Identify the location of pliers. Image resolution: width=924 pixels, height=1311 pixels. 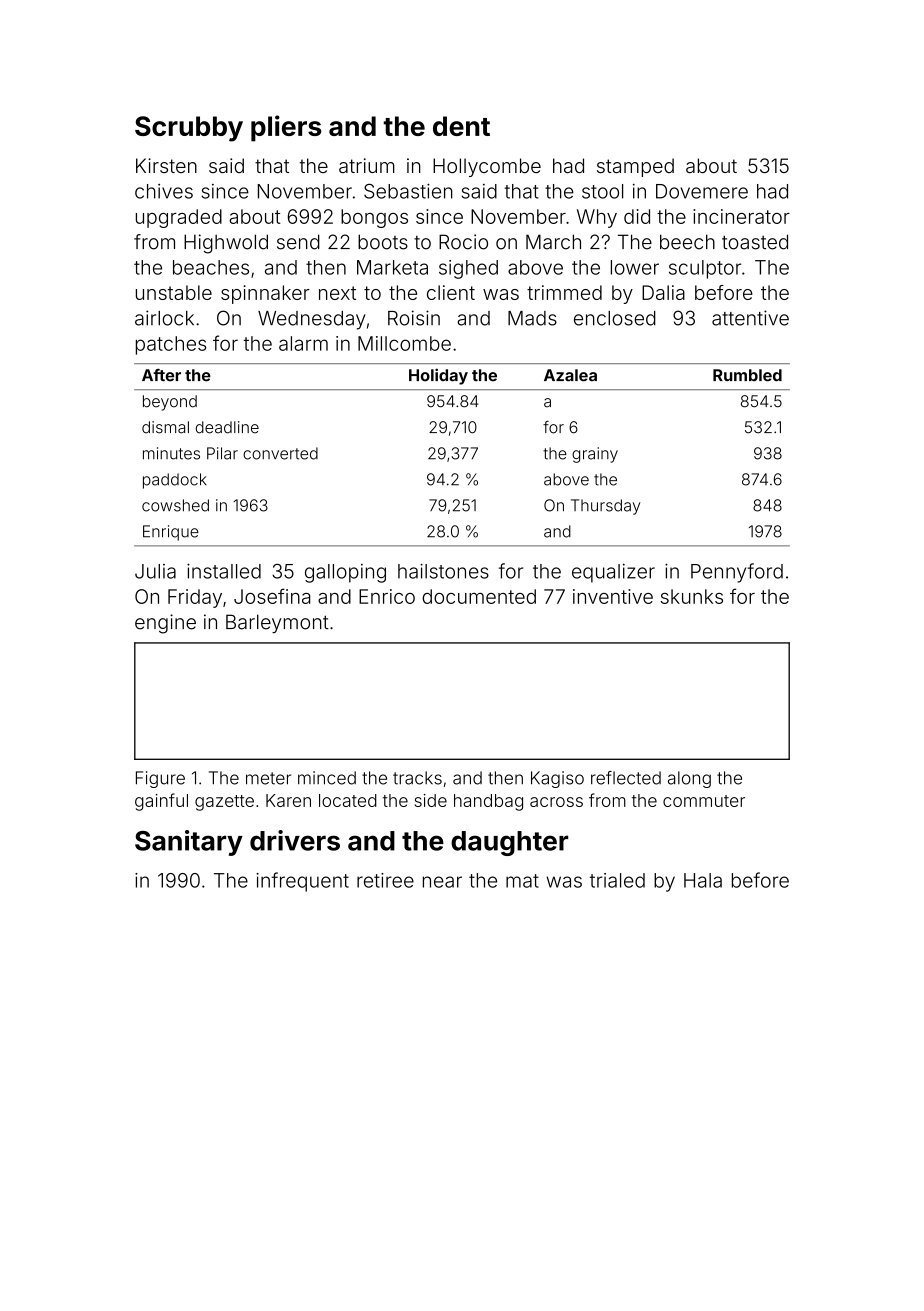
(286, 128).
